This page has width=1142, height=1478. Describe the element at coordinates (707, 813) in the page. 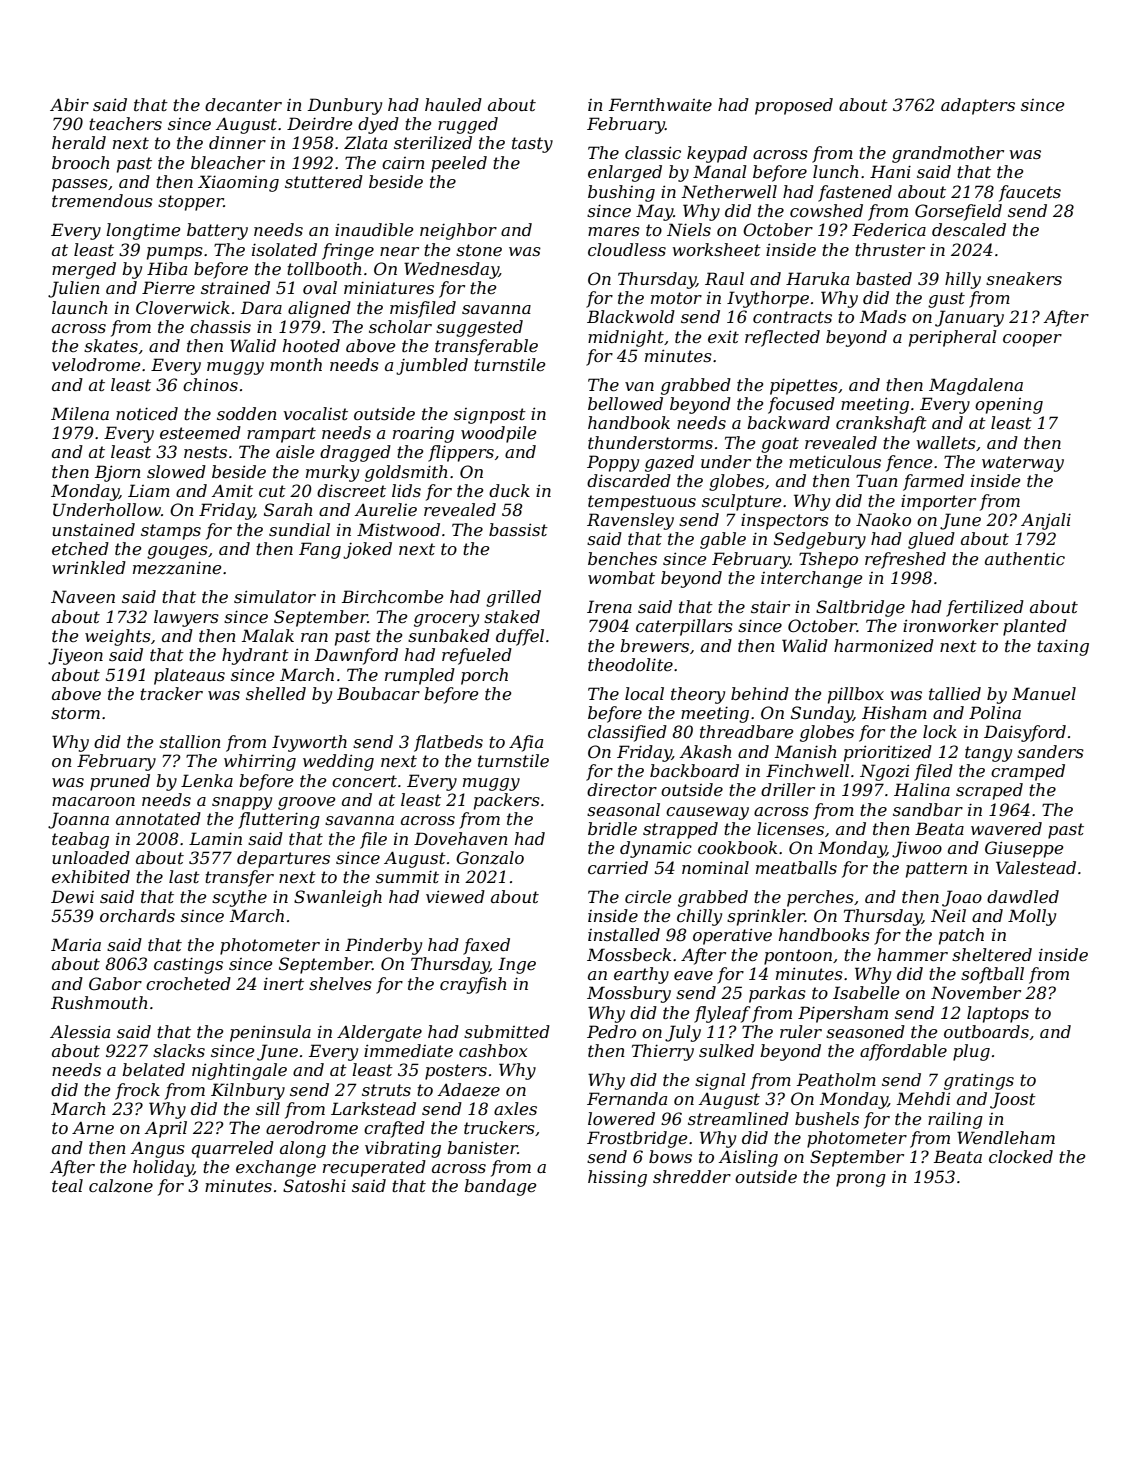

I see `causeway` at that location.
